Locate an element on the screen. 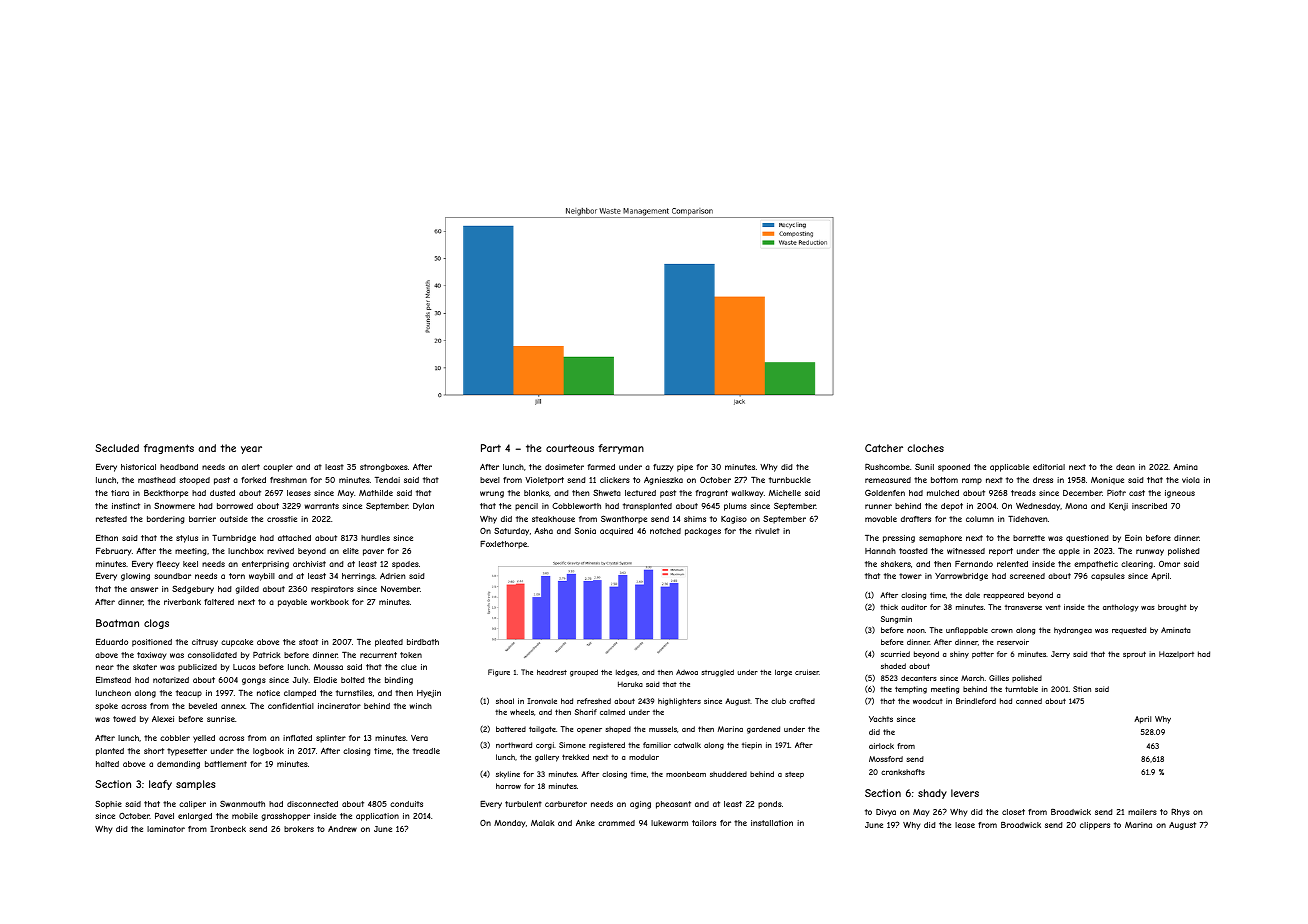 Image resolution: width=1308 pixels, height=924 pixels. cloches is located at coordinates (925, 448).
